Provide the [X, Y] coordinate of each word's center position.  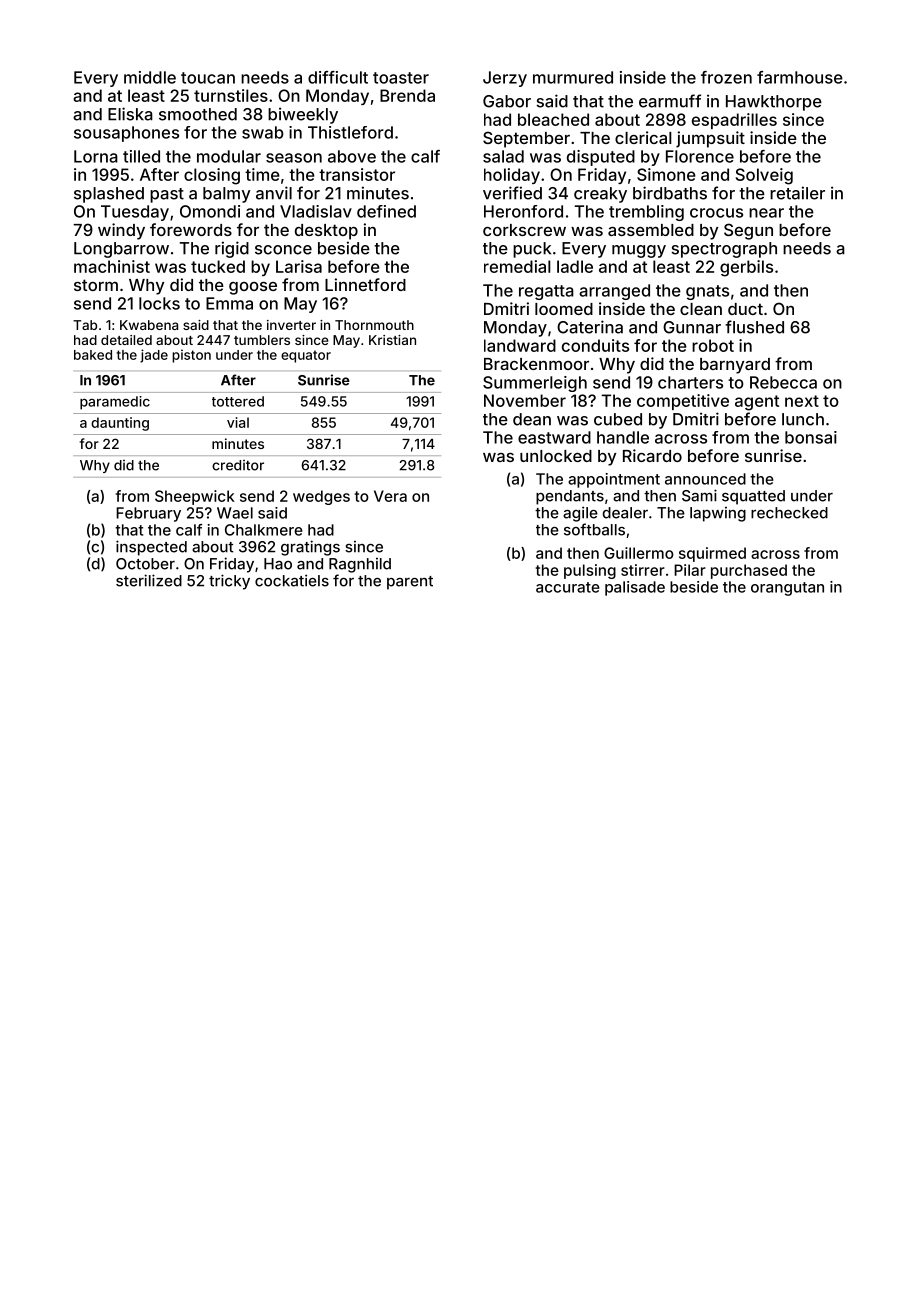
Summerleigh [535, 384]
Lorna [96, 156]
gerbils [746, 268]
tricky [229, 582]
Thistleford [350, 132]
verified [512, 193]
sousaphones [126, 134]
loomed [564, 309]
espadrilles [734, 121]
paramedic [115, 403]
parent [410, 583]
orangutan [787, 589]
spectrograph [724, 250]
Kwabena [149, 325]
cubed [618, 419]
